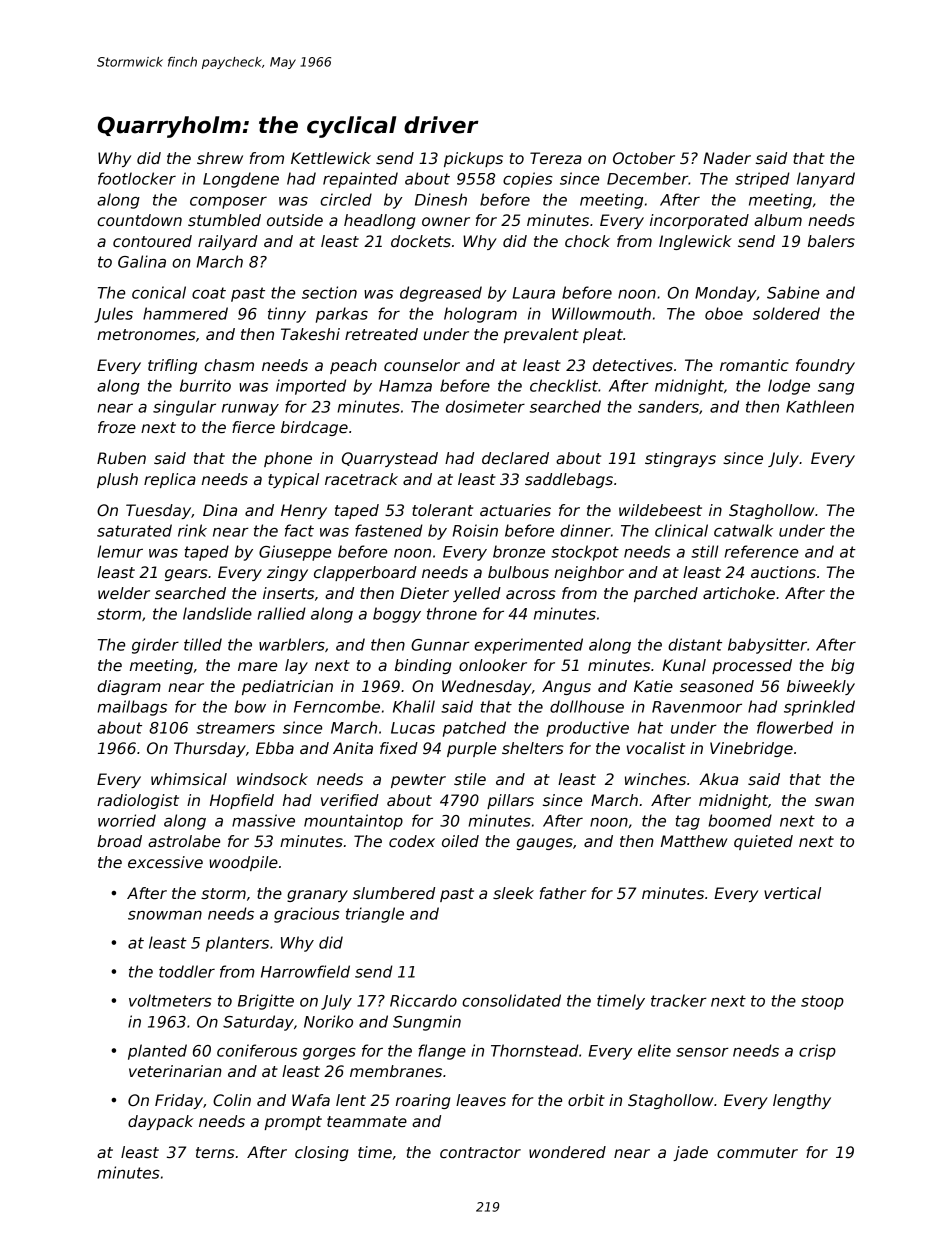 Image resolution: width=952 pixels, height=1233 pixels. I want to click on granary, so click(317, 896).
